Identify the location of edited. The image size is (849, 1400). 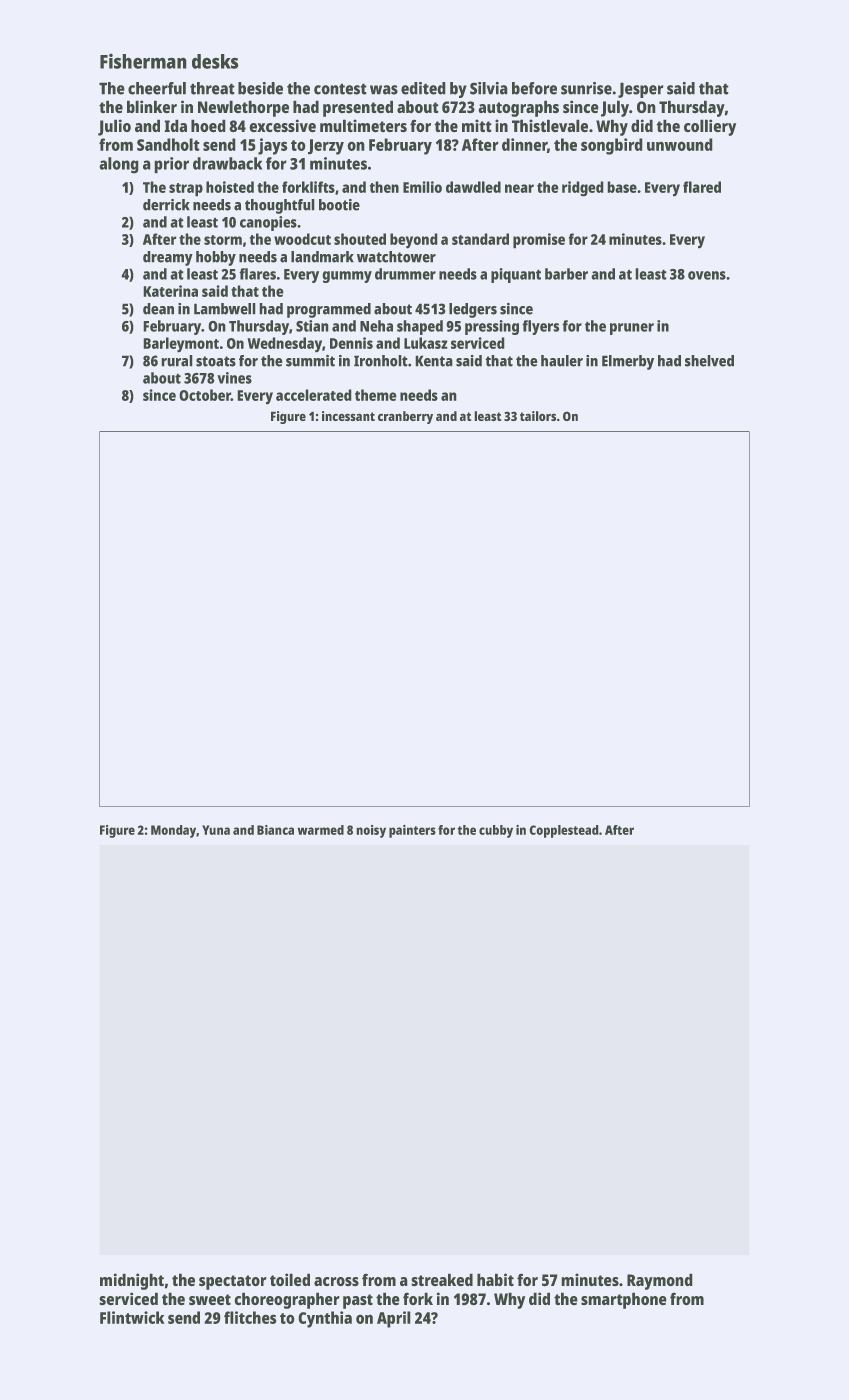
(423, 88).
